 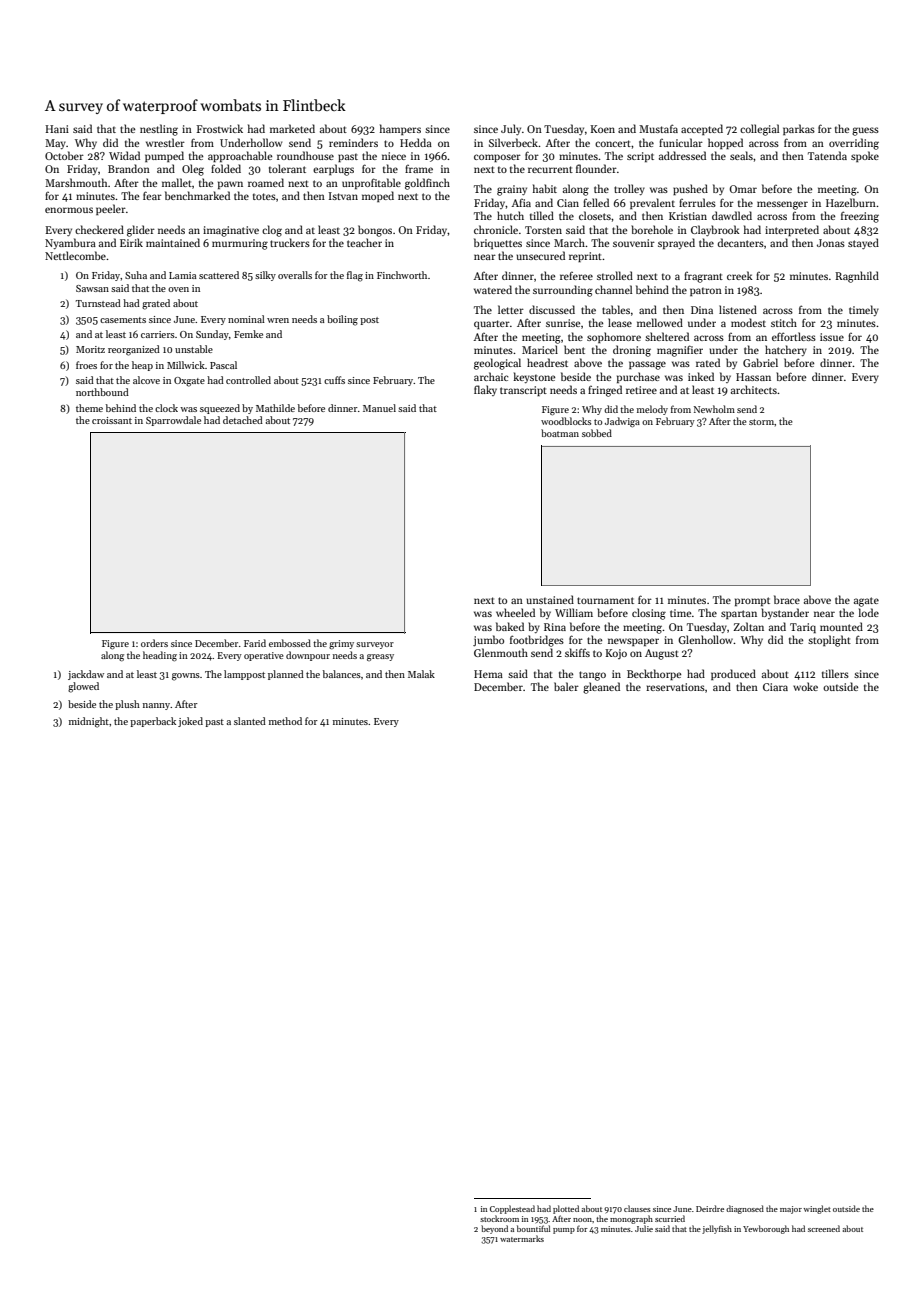 I want to click on teacher, so click(x=364, y=242).
